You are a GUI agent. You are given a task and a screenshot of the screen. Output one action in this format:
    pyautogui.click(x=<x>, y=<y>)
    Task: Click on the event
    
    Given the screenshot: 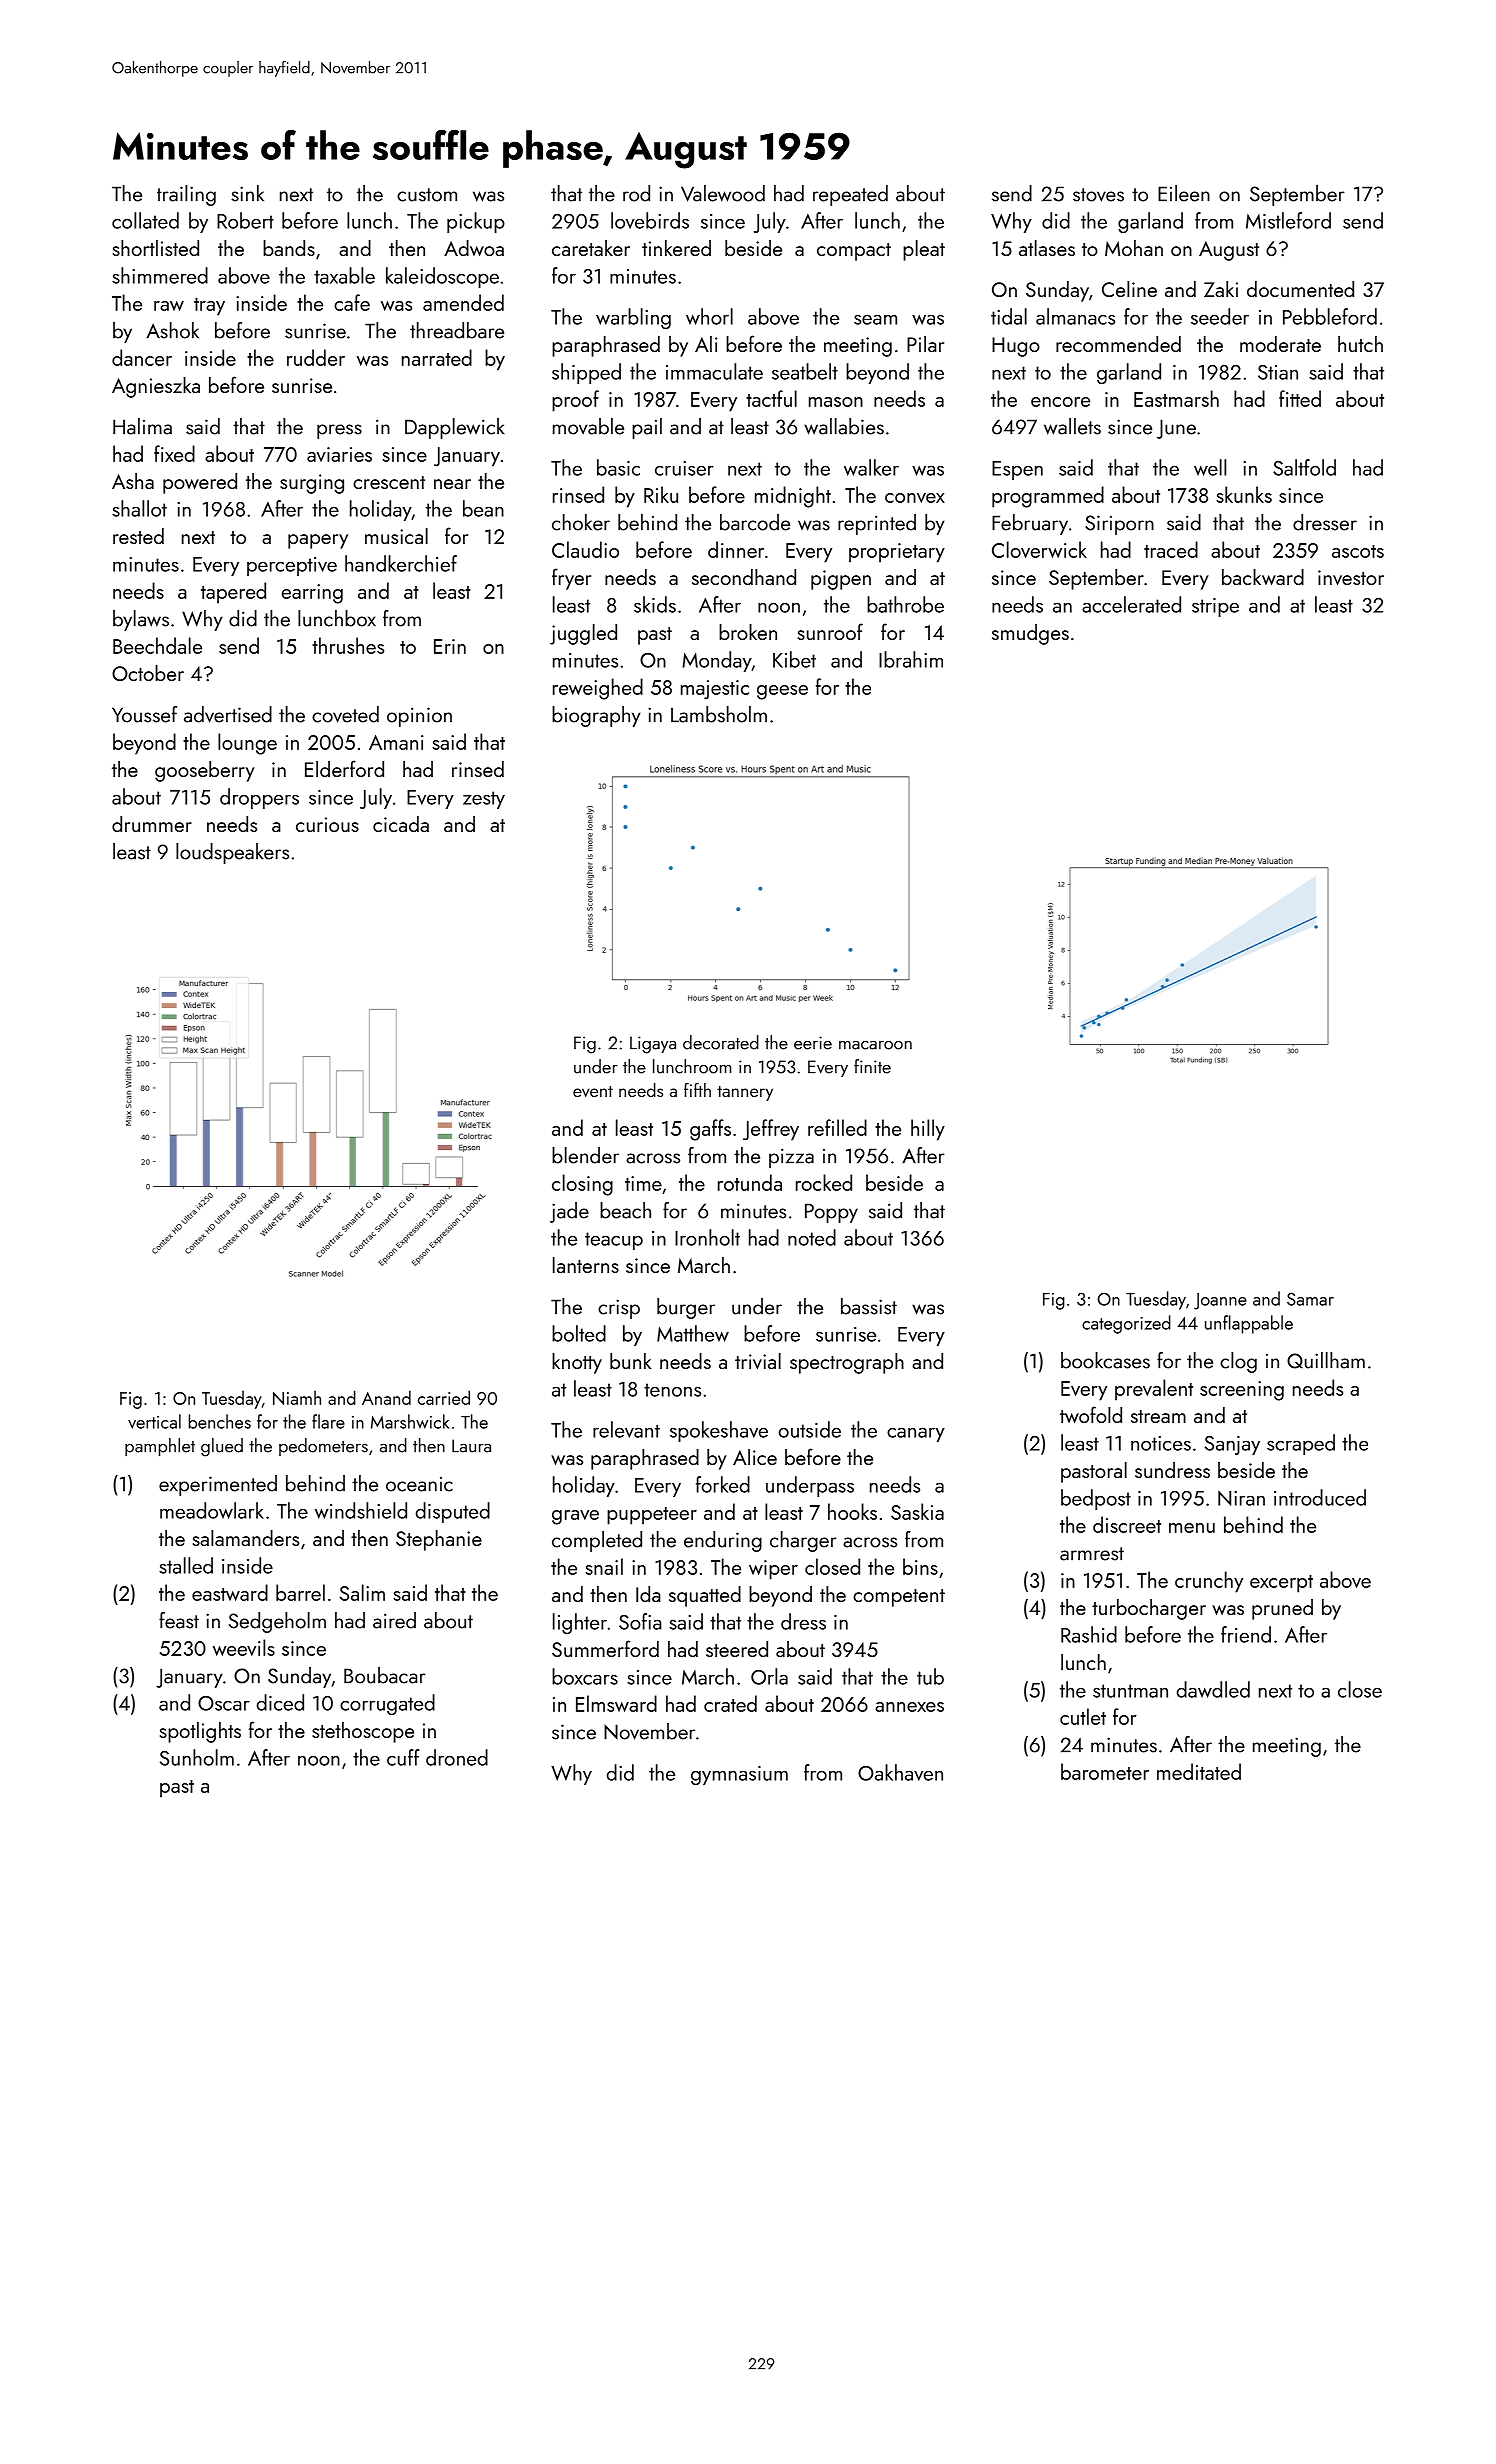 What is the action you would take?
    pyautogui.click(x=593, y=1091)
